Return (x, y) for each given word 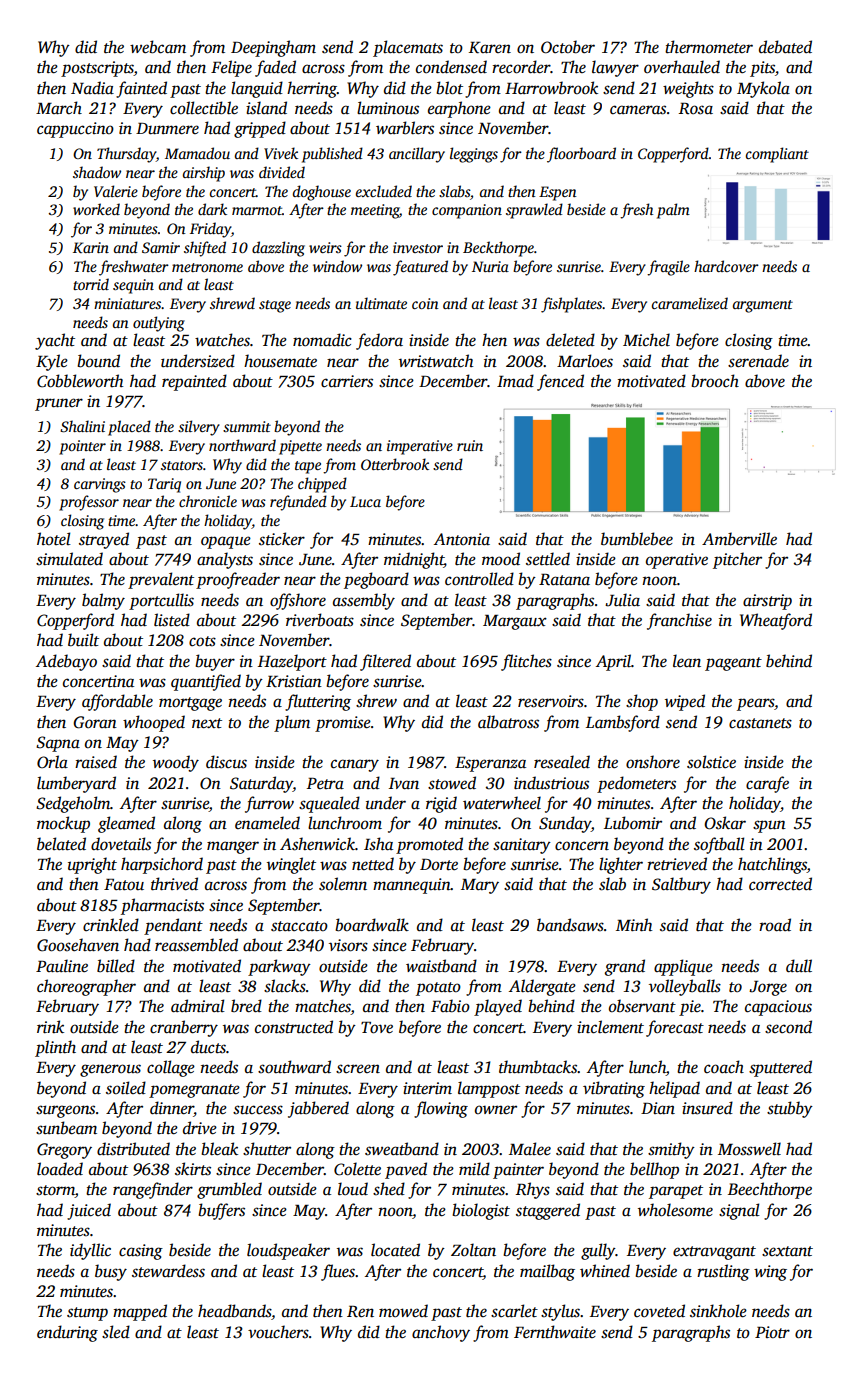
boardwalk (372, 925)
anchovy (441, 1333)
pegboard (376, 580)
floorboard (581, 155)
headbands (234, 1311)
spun (769, 826)
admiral (198, 1005)
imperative (420, 447)
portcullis (161, 601)
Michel (646, 340)
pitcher (737, 560)
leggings (474, 155)
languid (257, 89)
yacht (55, 341)
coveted (659, 1311)
